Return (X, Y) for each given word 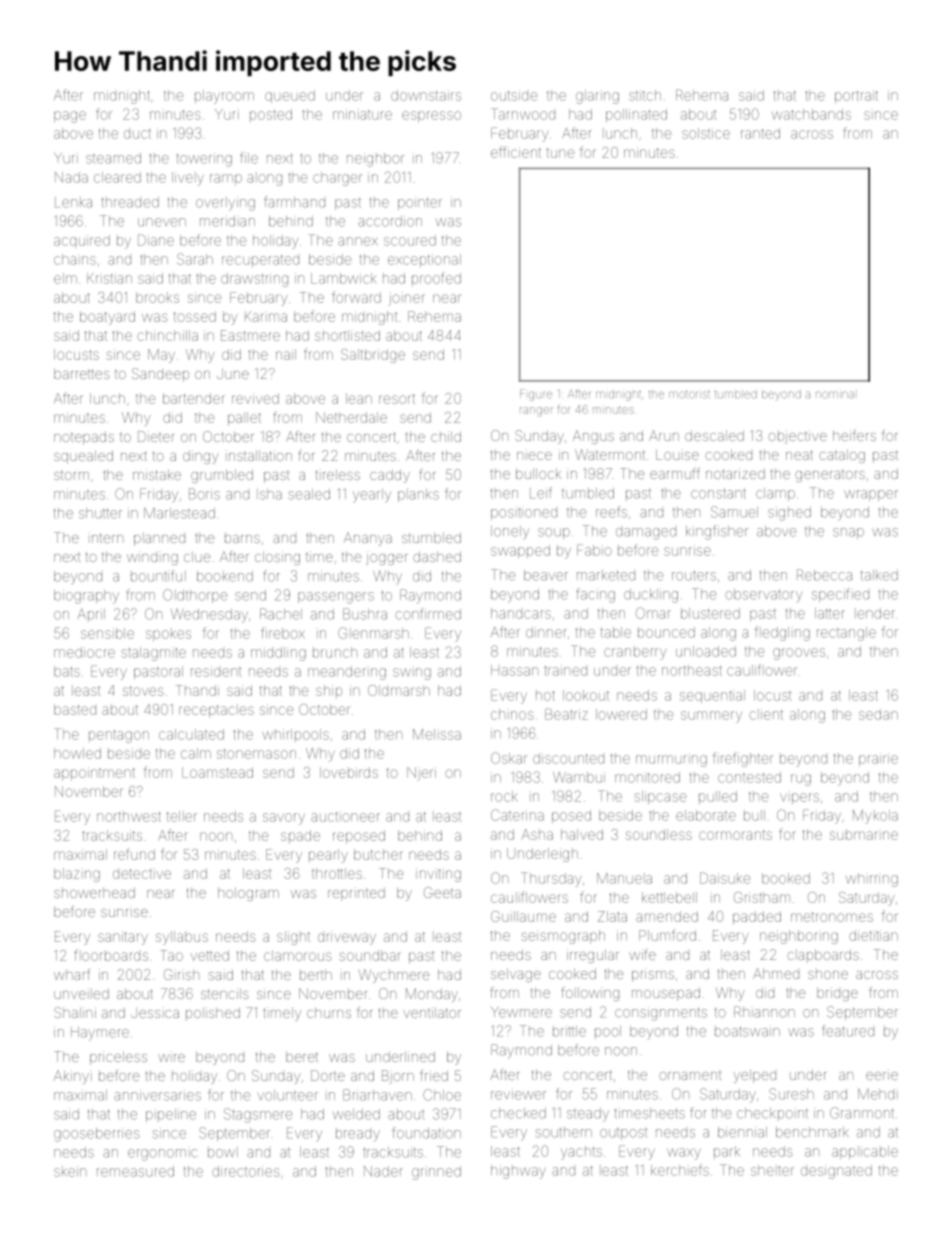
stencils (224, 993)
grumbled (222, 476)
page (70, 117)
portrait (856, 96)
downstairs (426, 95)
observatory (764, 595)
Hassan (514, 670)
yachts (581, 1153)
